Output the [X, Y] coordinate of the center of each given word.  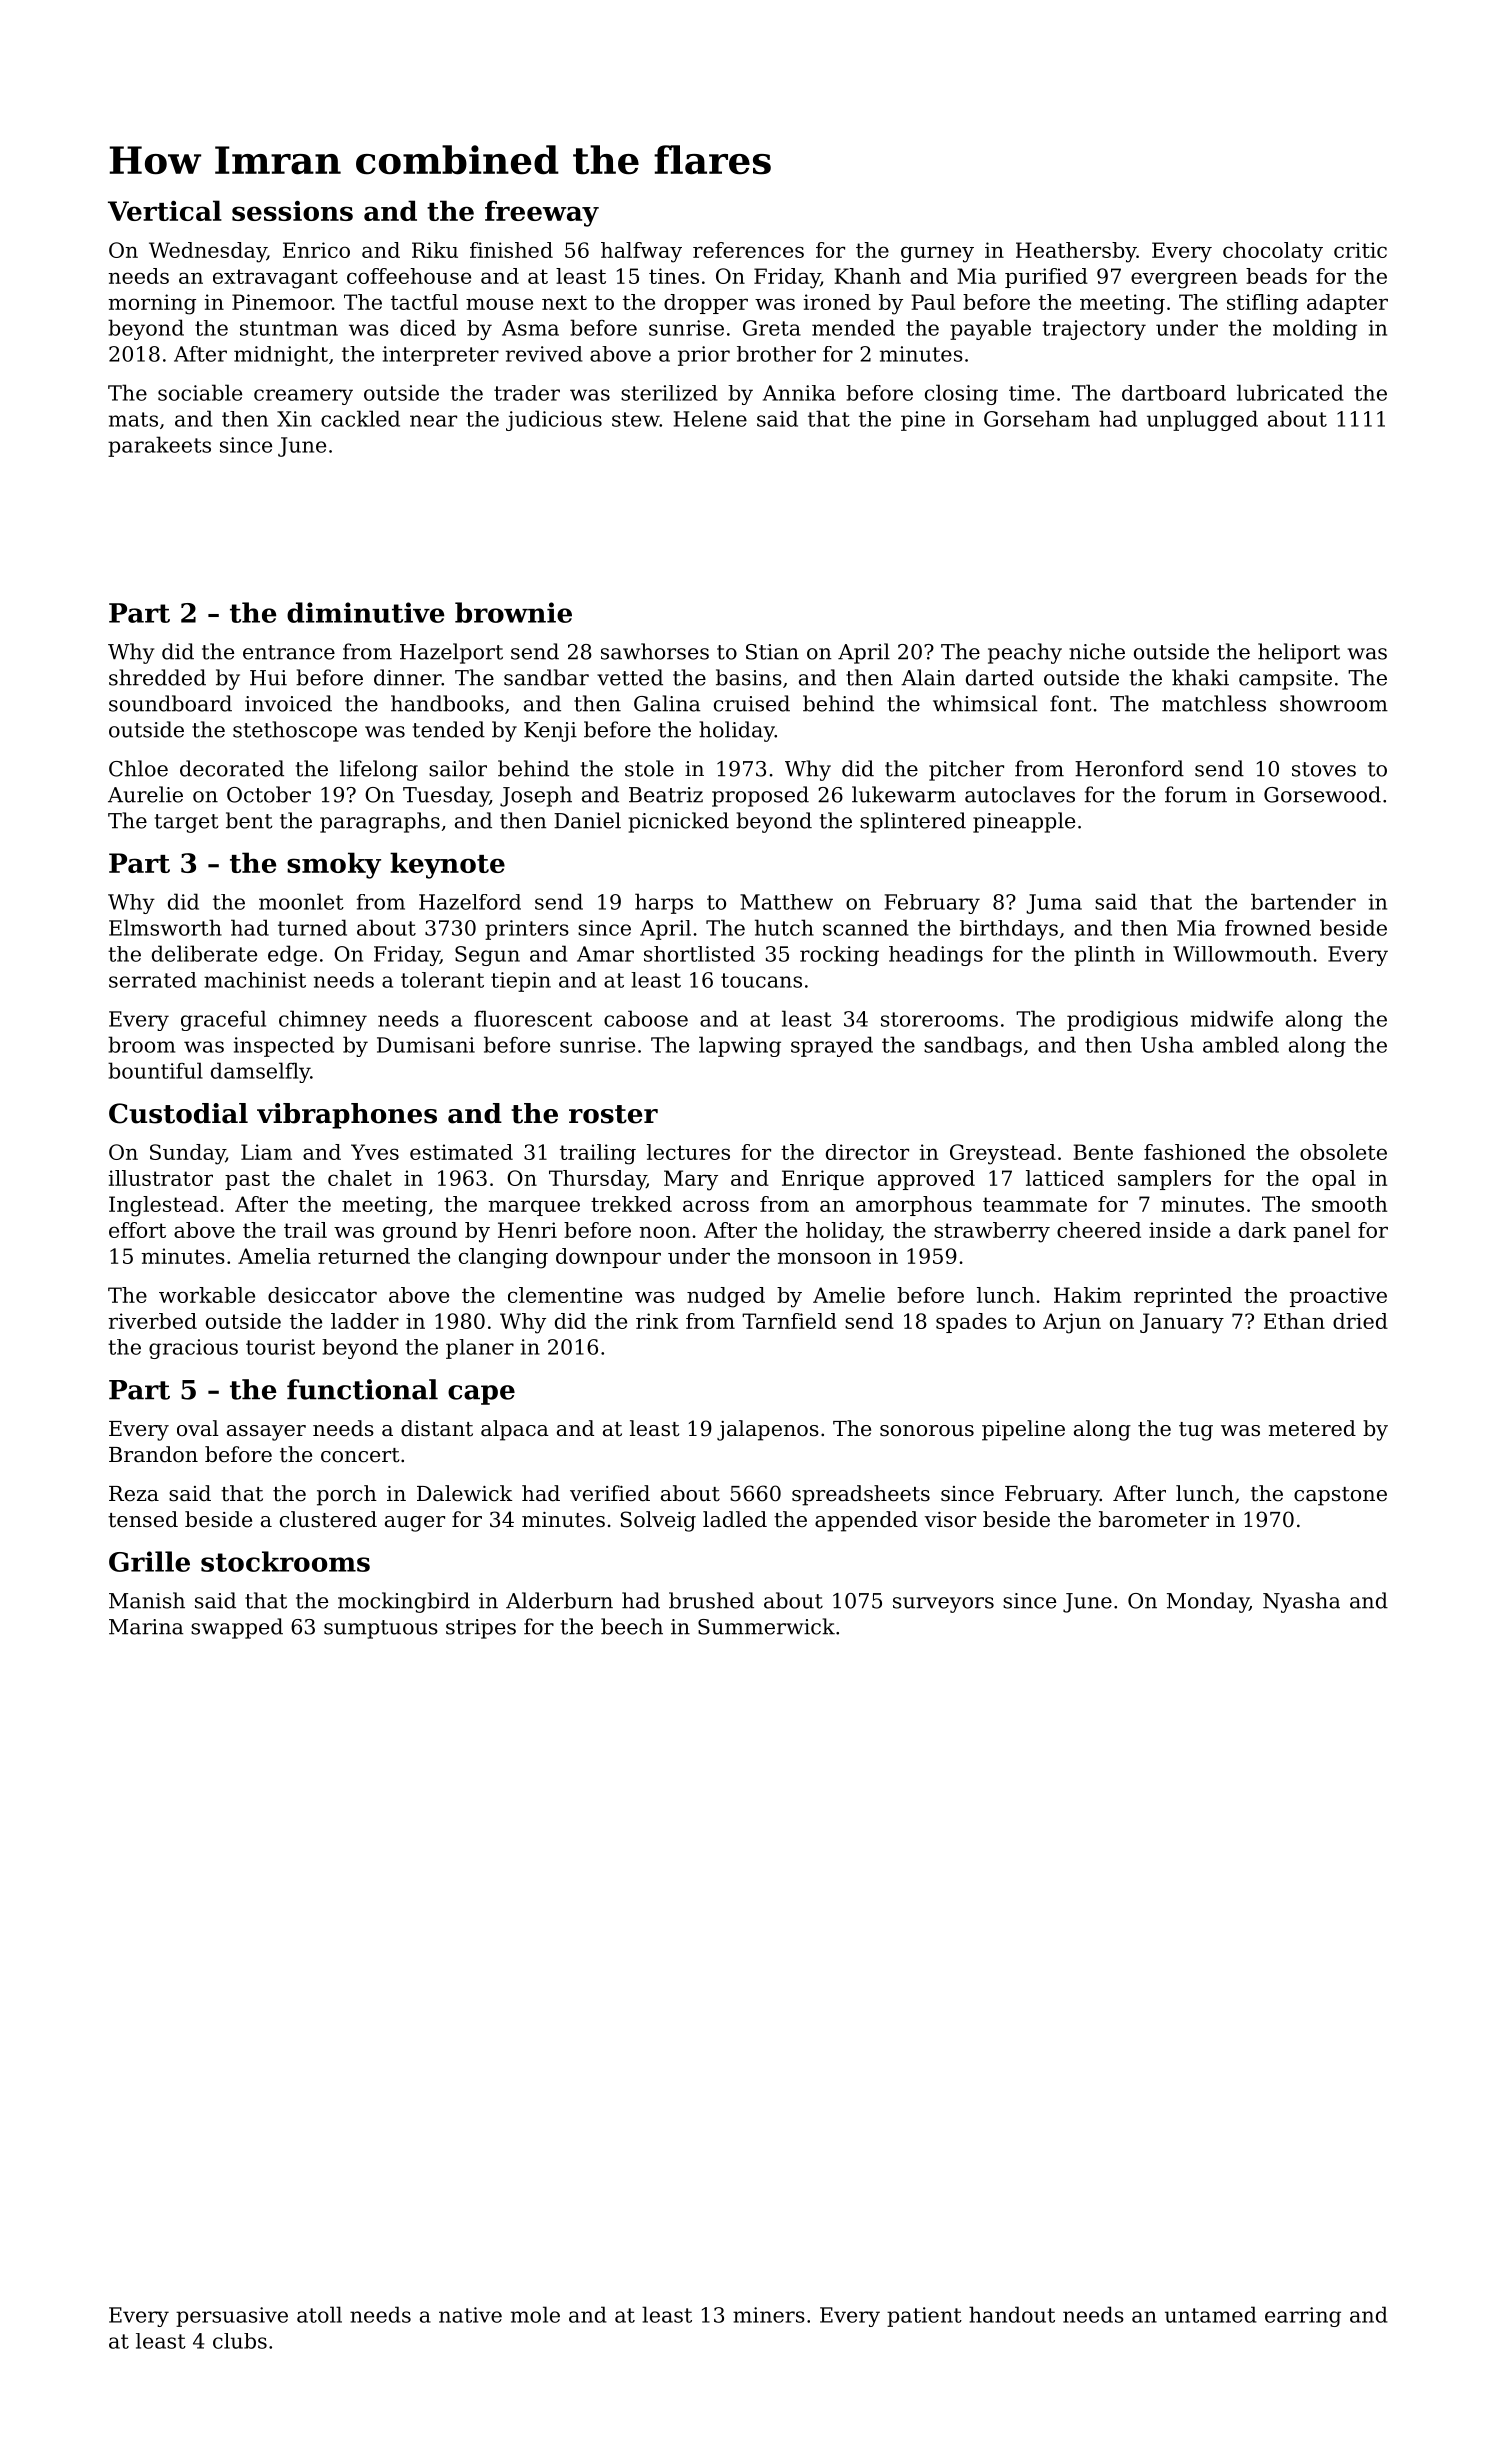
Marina [146, 1627]
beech [632, 1626]
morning [152, 304]
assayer [266, 1433]
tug [1196, 1431]
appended [866, 1521]
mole [535, 2314]
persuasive [232, 2317]
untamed [1211, 2314]
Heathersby [1076, 252]
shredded [157, 677]
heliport [1299, 653]
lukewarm [904, 794]
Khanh [867, 276]
